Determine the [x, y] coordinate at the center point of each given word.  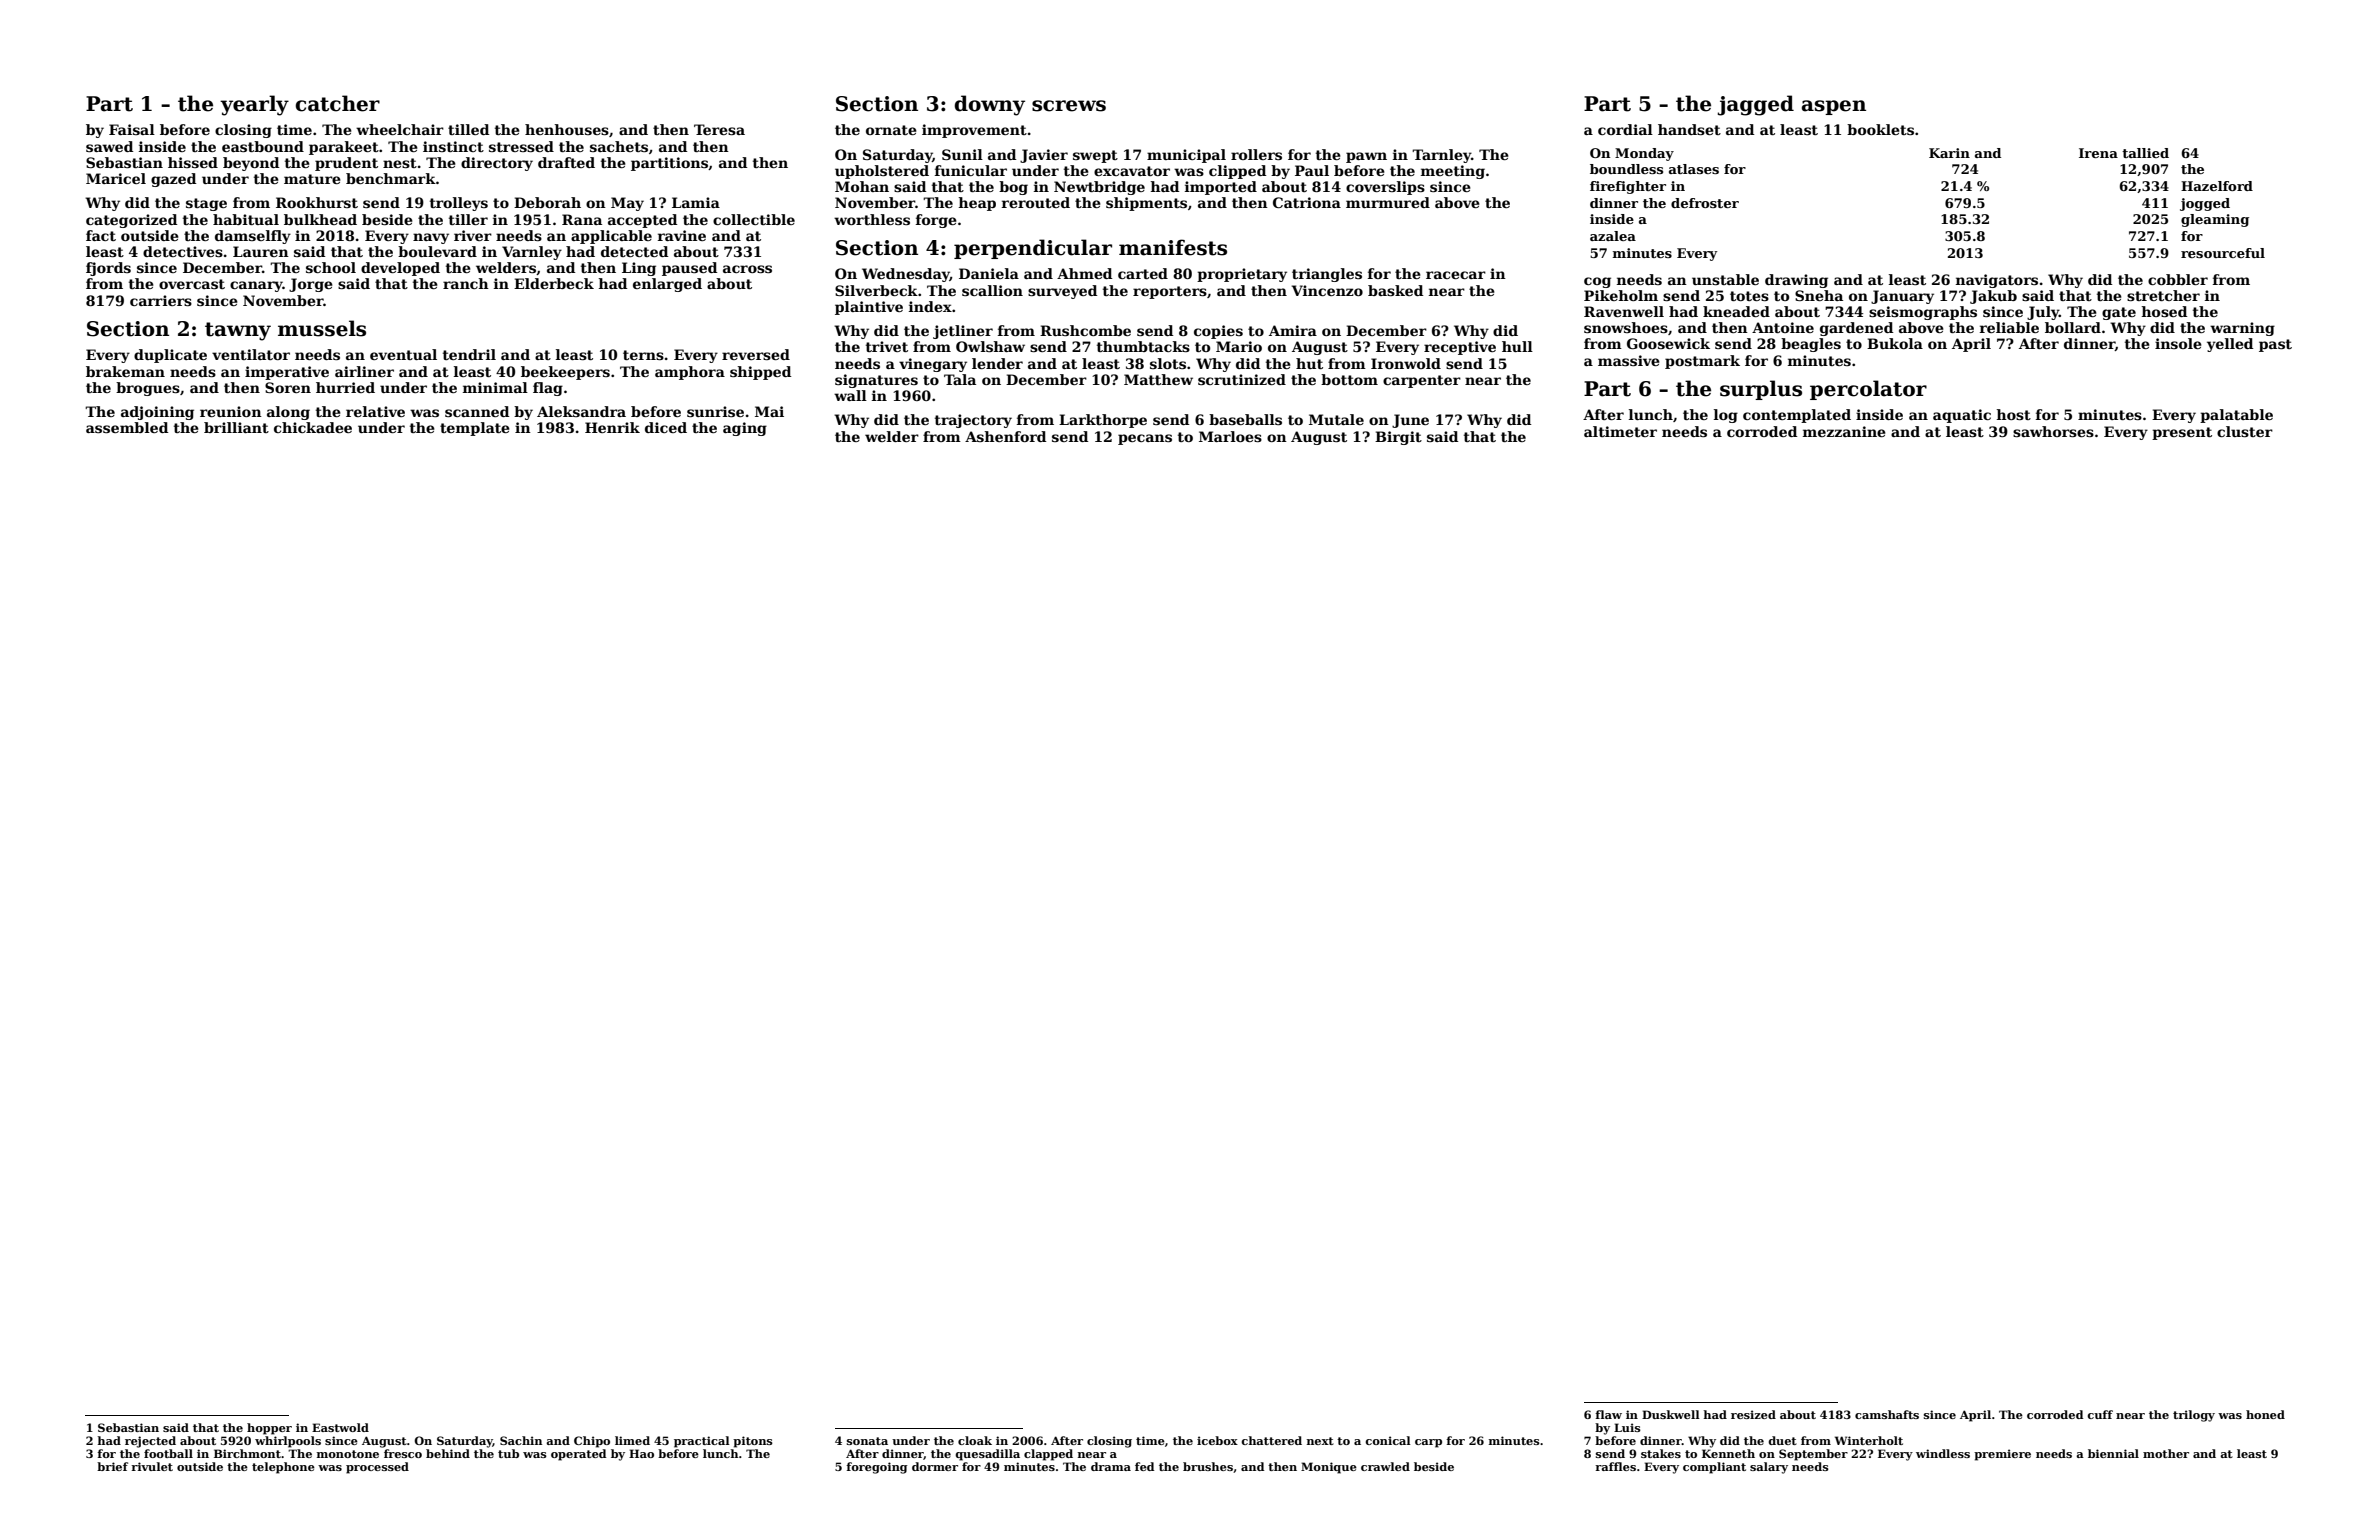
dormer [935, 1466]
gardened [1856, 329]
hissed [193, 162]
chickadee [313, 427]
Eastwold [340, 1427]
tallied [2145, 153]
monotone [348, 1454]
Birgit [1398, 438]
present [2182, 433]
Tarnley [1441, 156]
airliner [364, 371]
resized [1753, 1414]
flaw [1608, 1414]
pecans [1145, 439]
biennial [2113, 1453]
